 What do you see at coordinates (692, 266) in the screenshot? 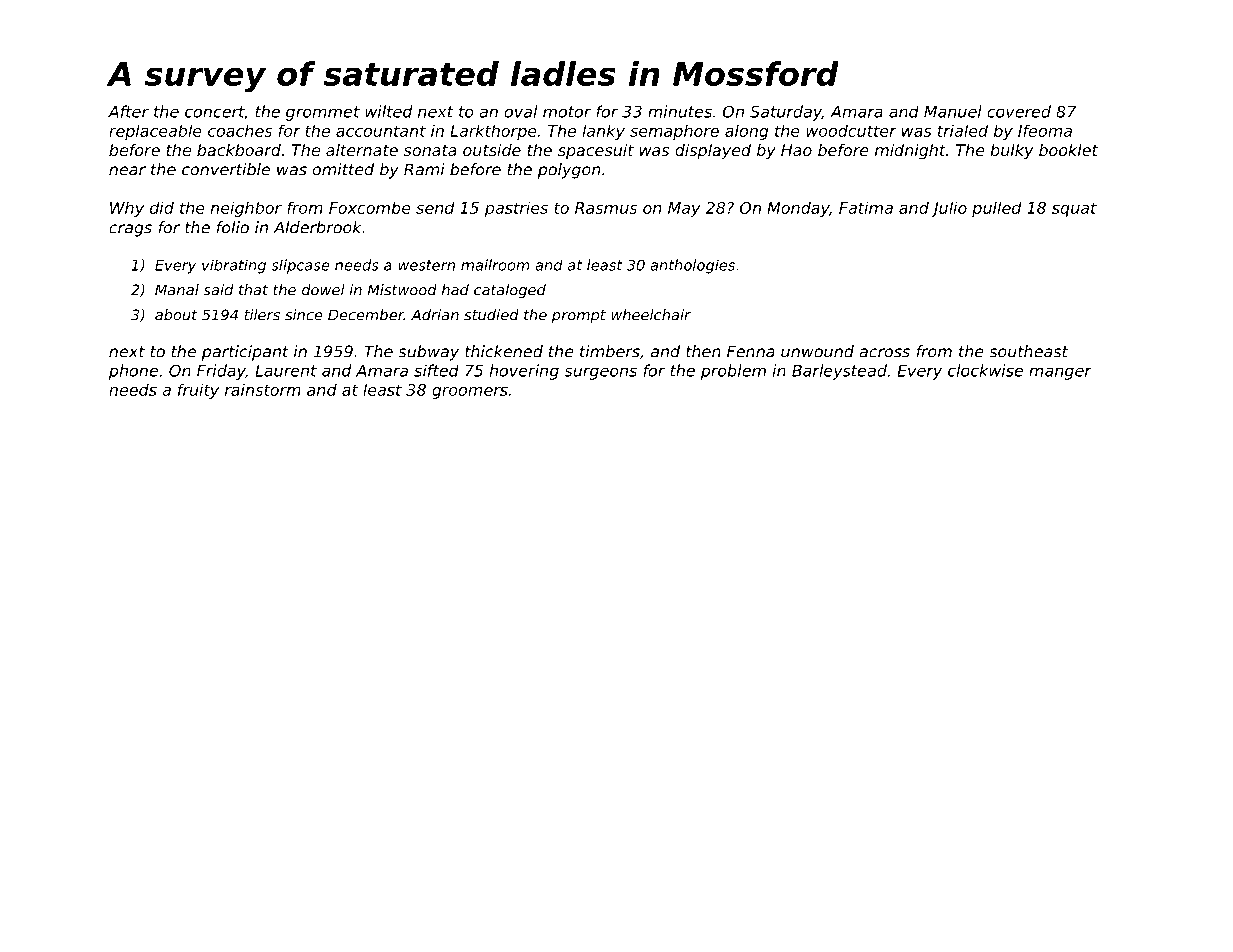
I see `anthologies` at bounding box center [692, 266].
